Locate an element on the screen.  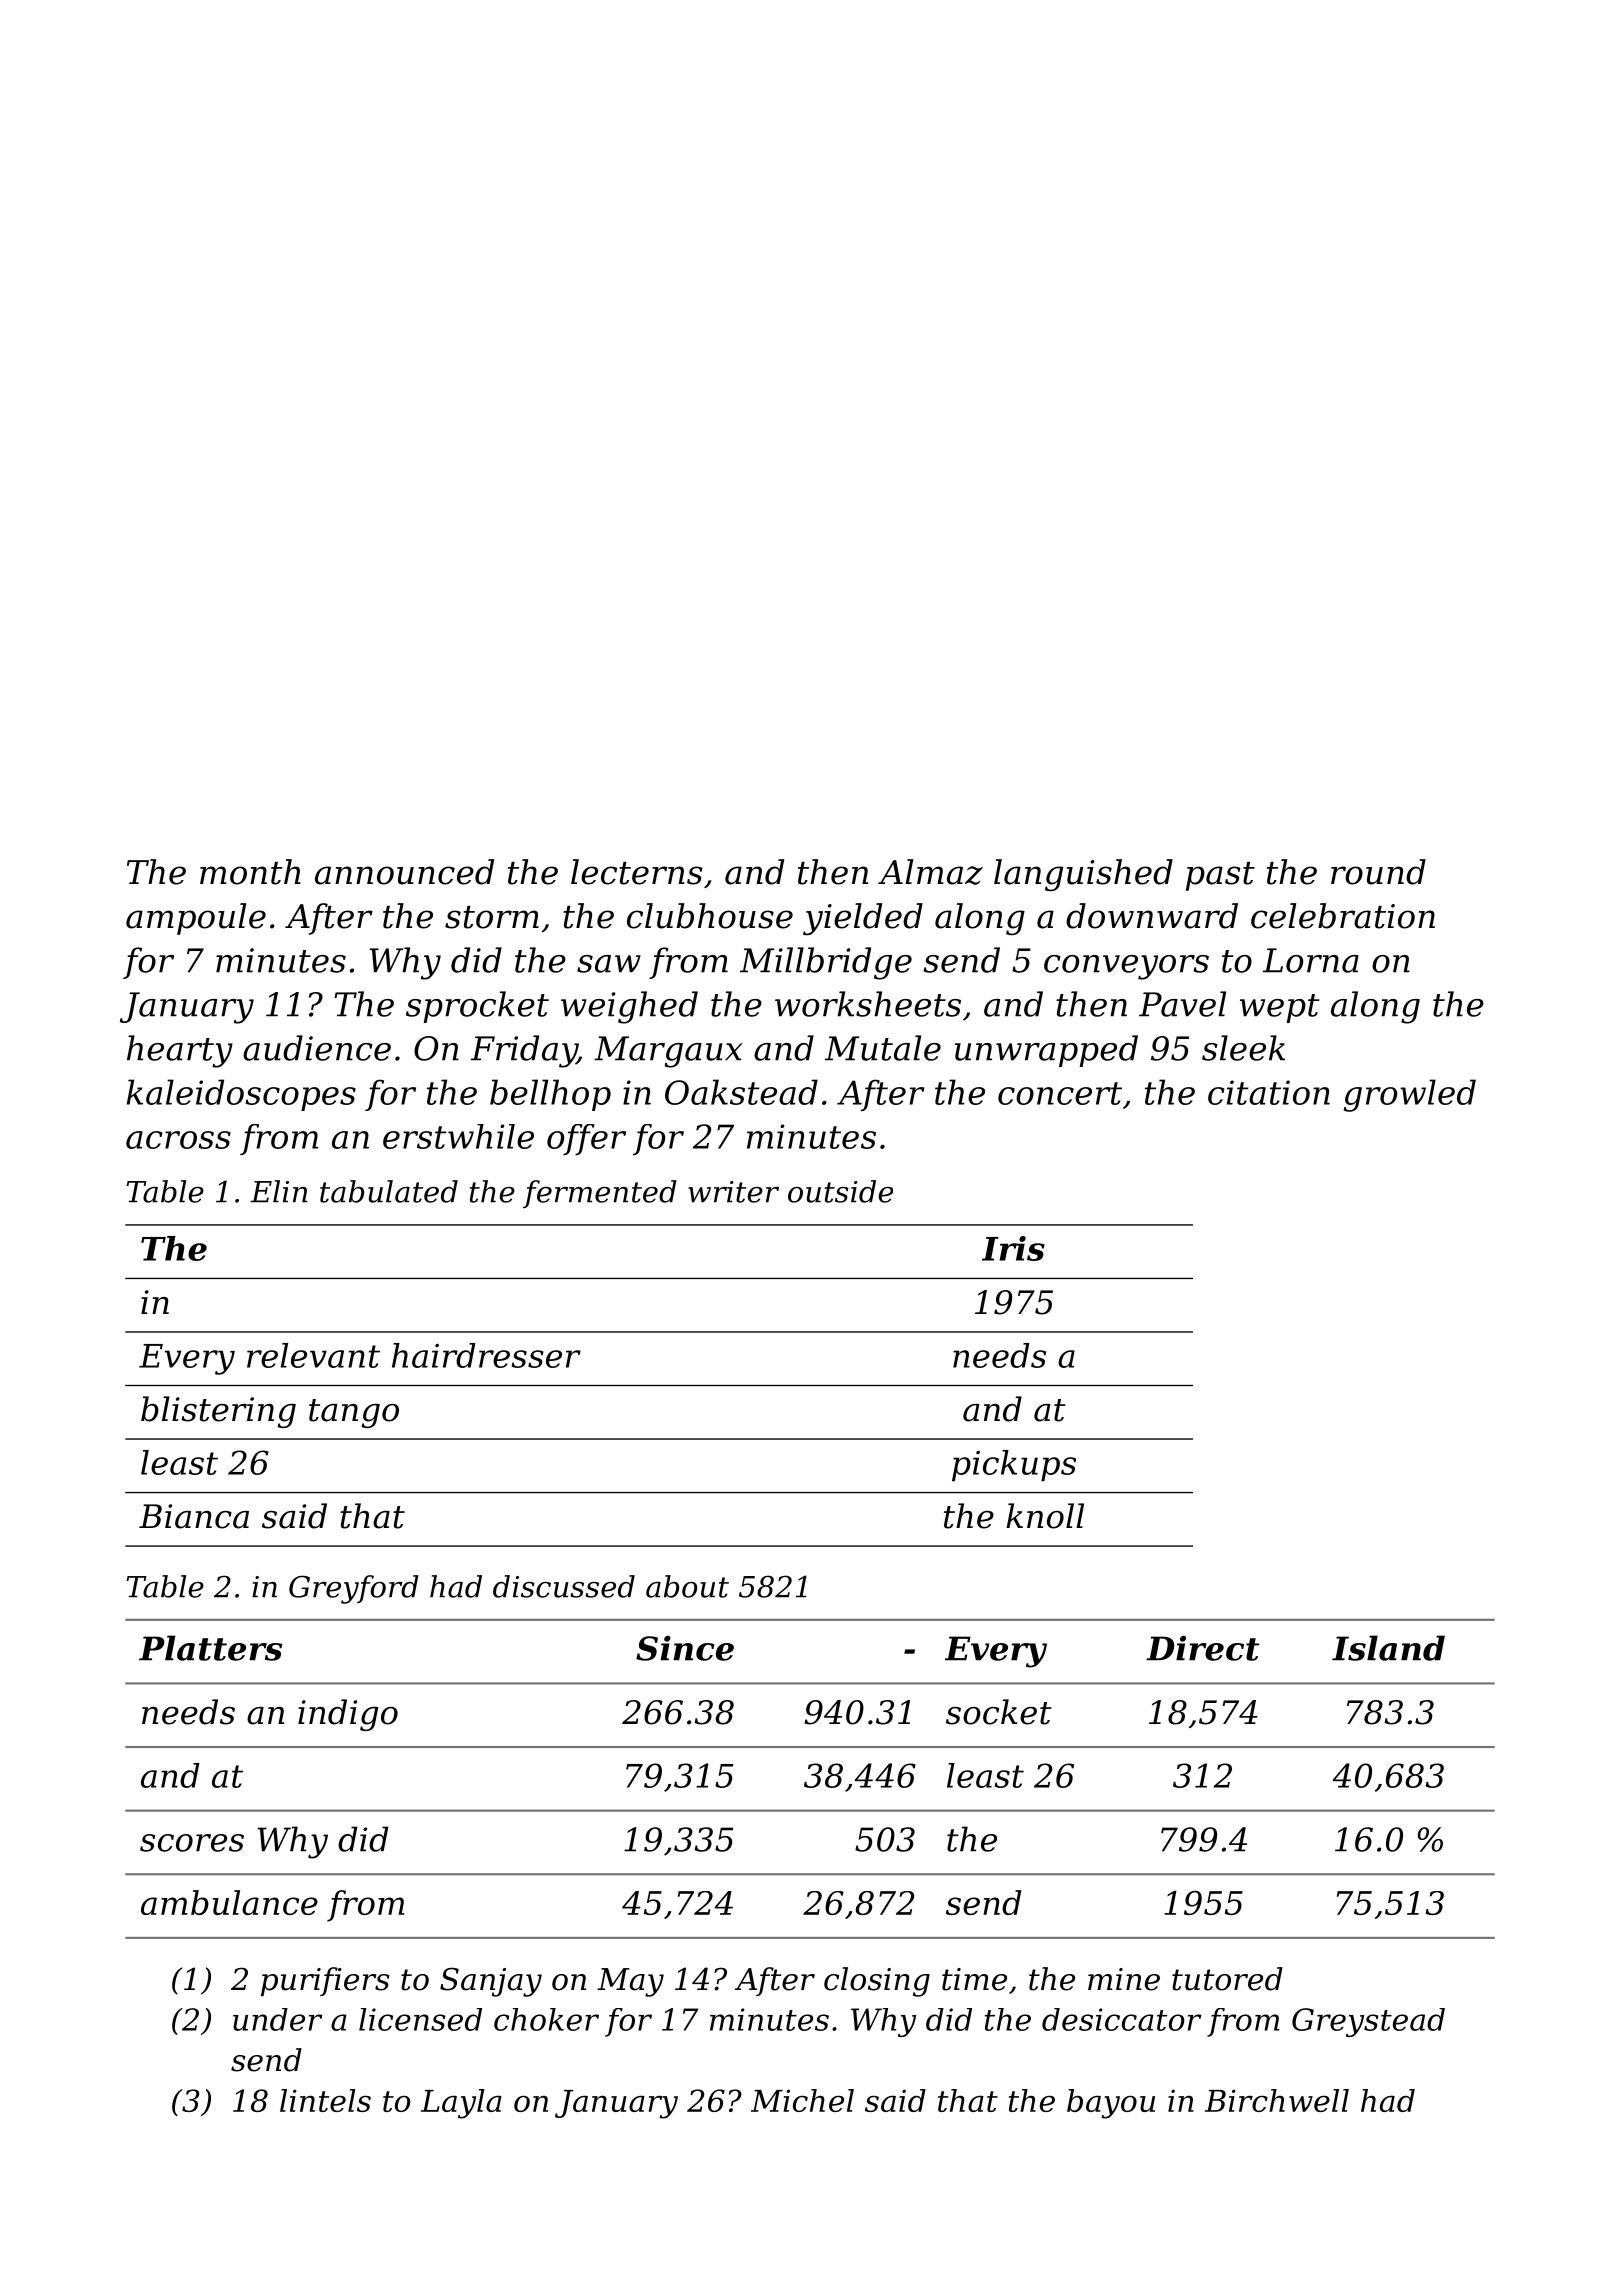
blistering is located at coordinates (218, 1412).
